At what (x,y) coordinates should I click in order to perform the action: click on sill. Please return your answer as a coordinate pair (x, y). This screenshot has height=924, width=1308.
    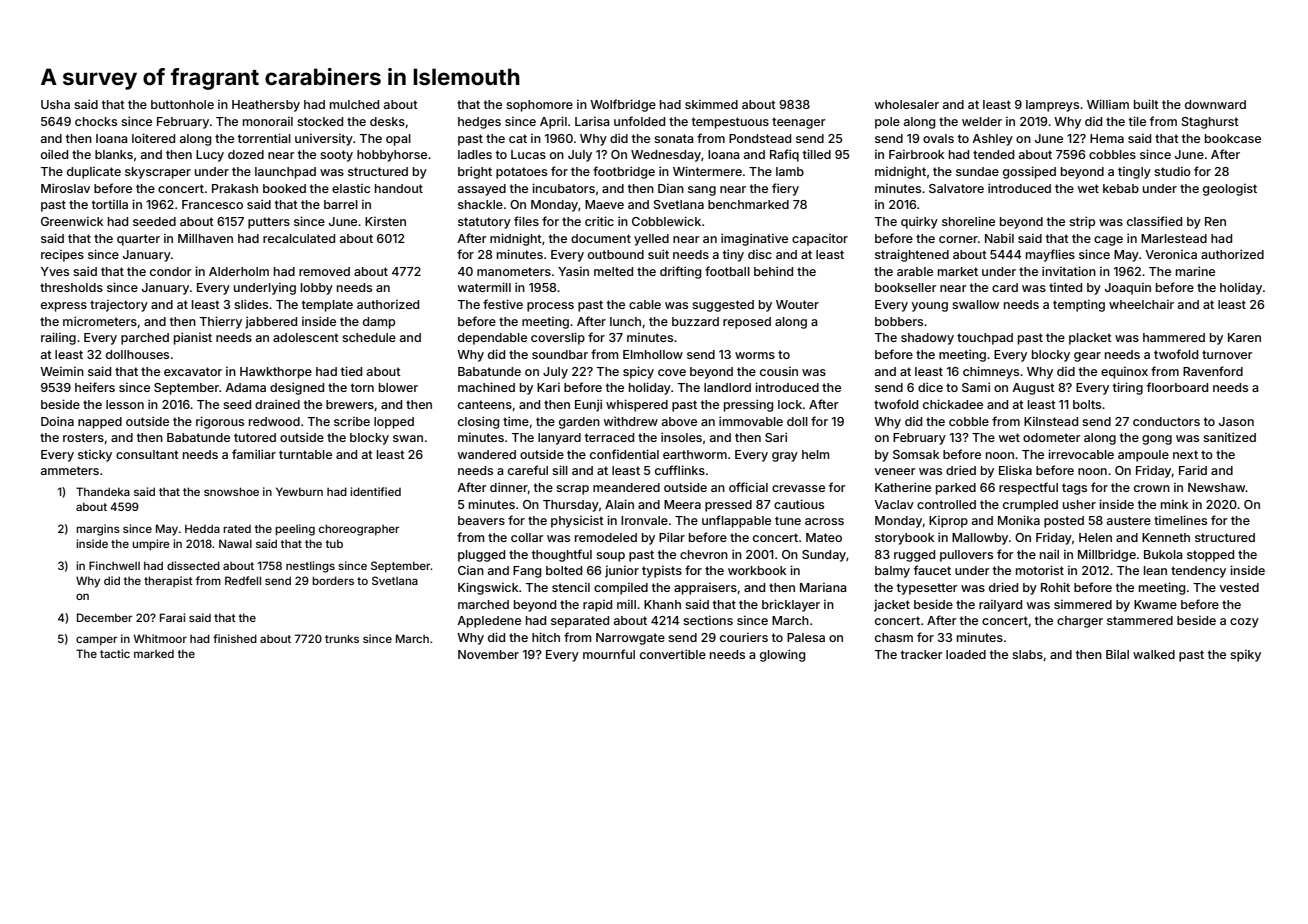
    Looking at the image, I should click on (560, 470).
